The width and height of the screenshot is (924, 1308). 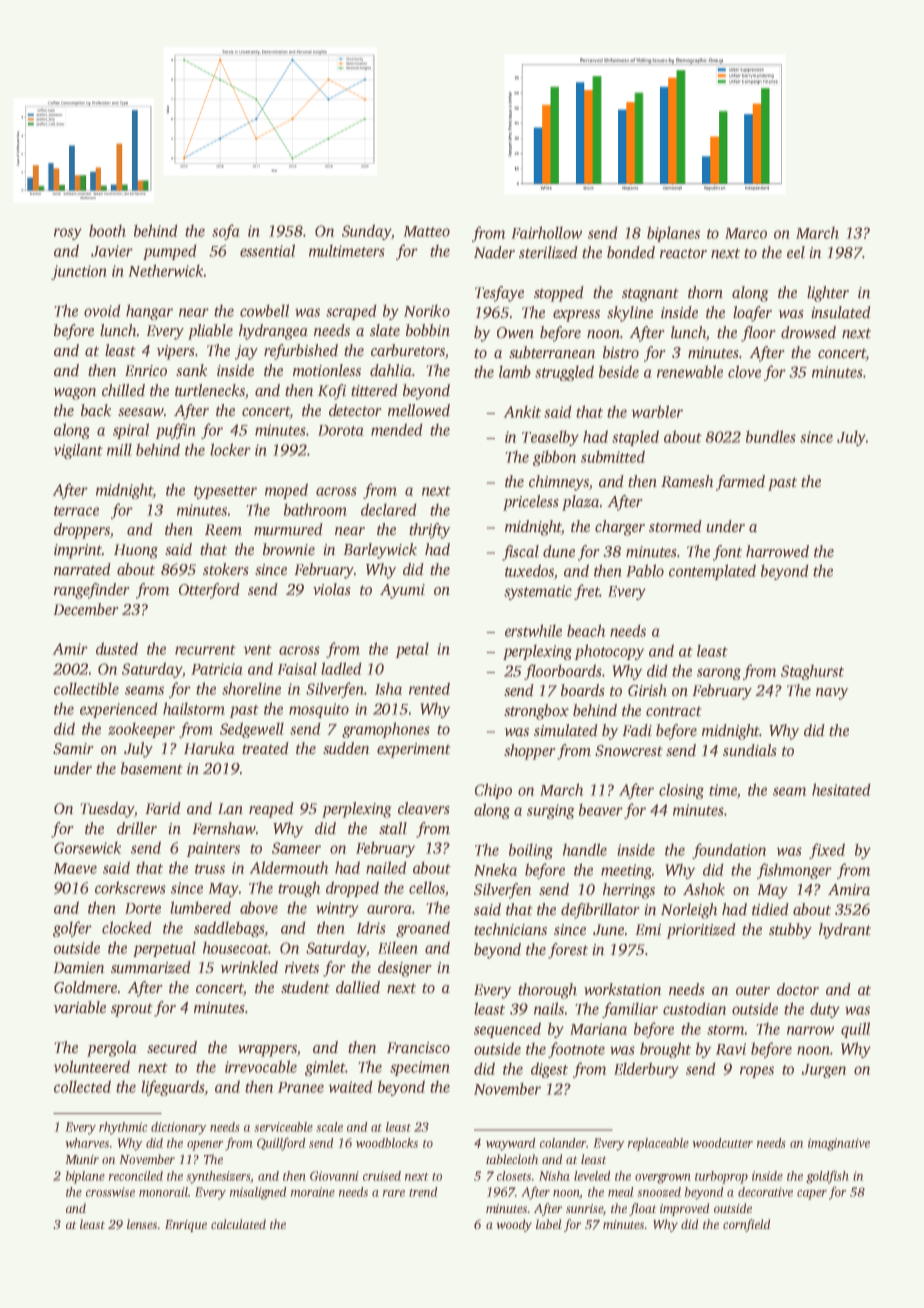 I want to click on Munir, so click(x=82, y=1159).
